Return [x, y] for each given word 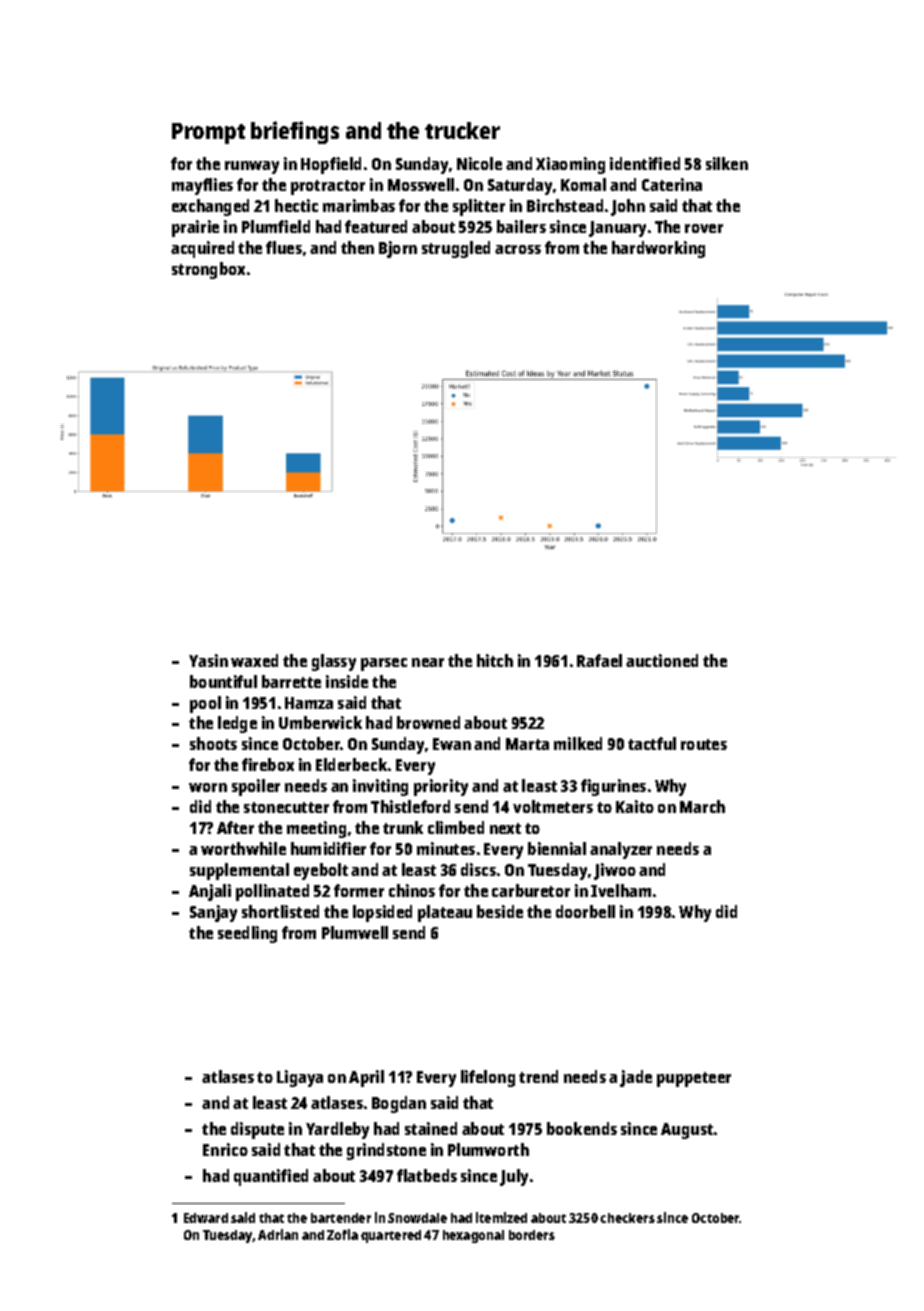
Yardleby [337, 1130]
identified [645, 163]
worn [208, 787]
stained [431, 1128]
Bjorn [398, 249]
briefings [295, 132]
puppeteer [694, 1079]
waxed [254, 660]
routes [704, 744]
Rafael [599, 660]
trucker [462, 130]
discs [478, 869]
